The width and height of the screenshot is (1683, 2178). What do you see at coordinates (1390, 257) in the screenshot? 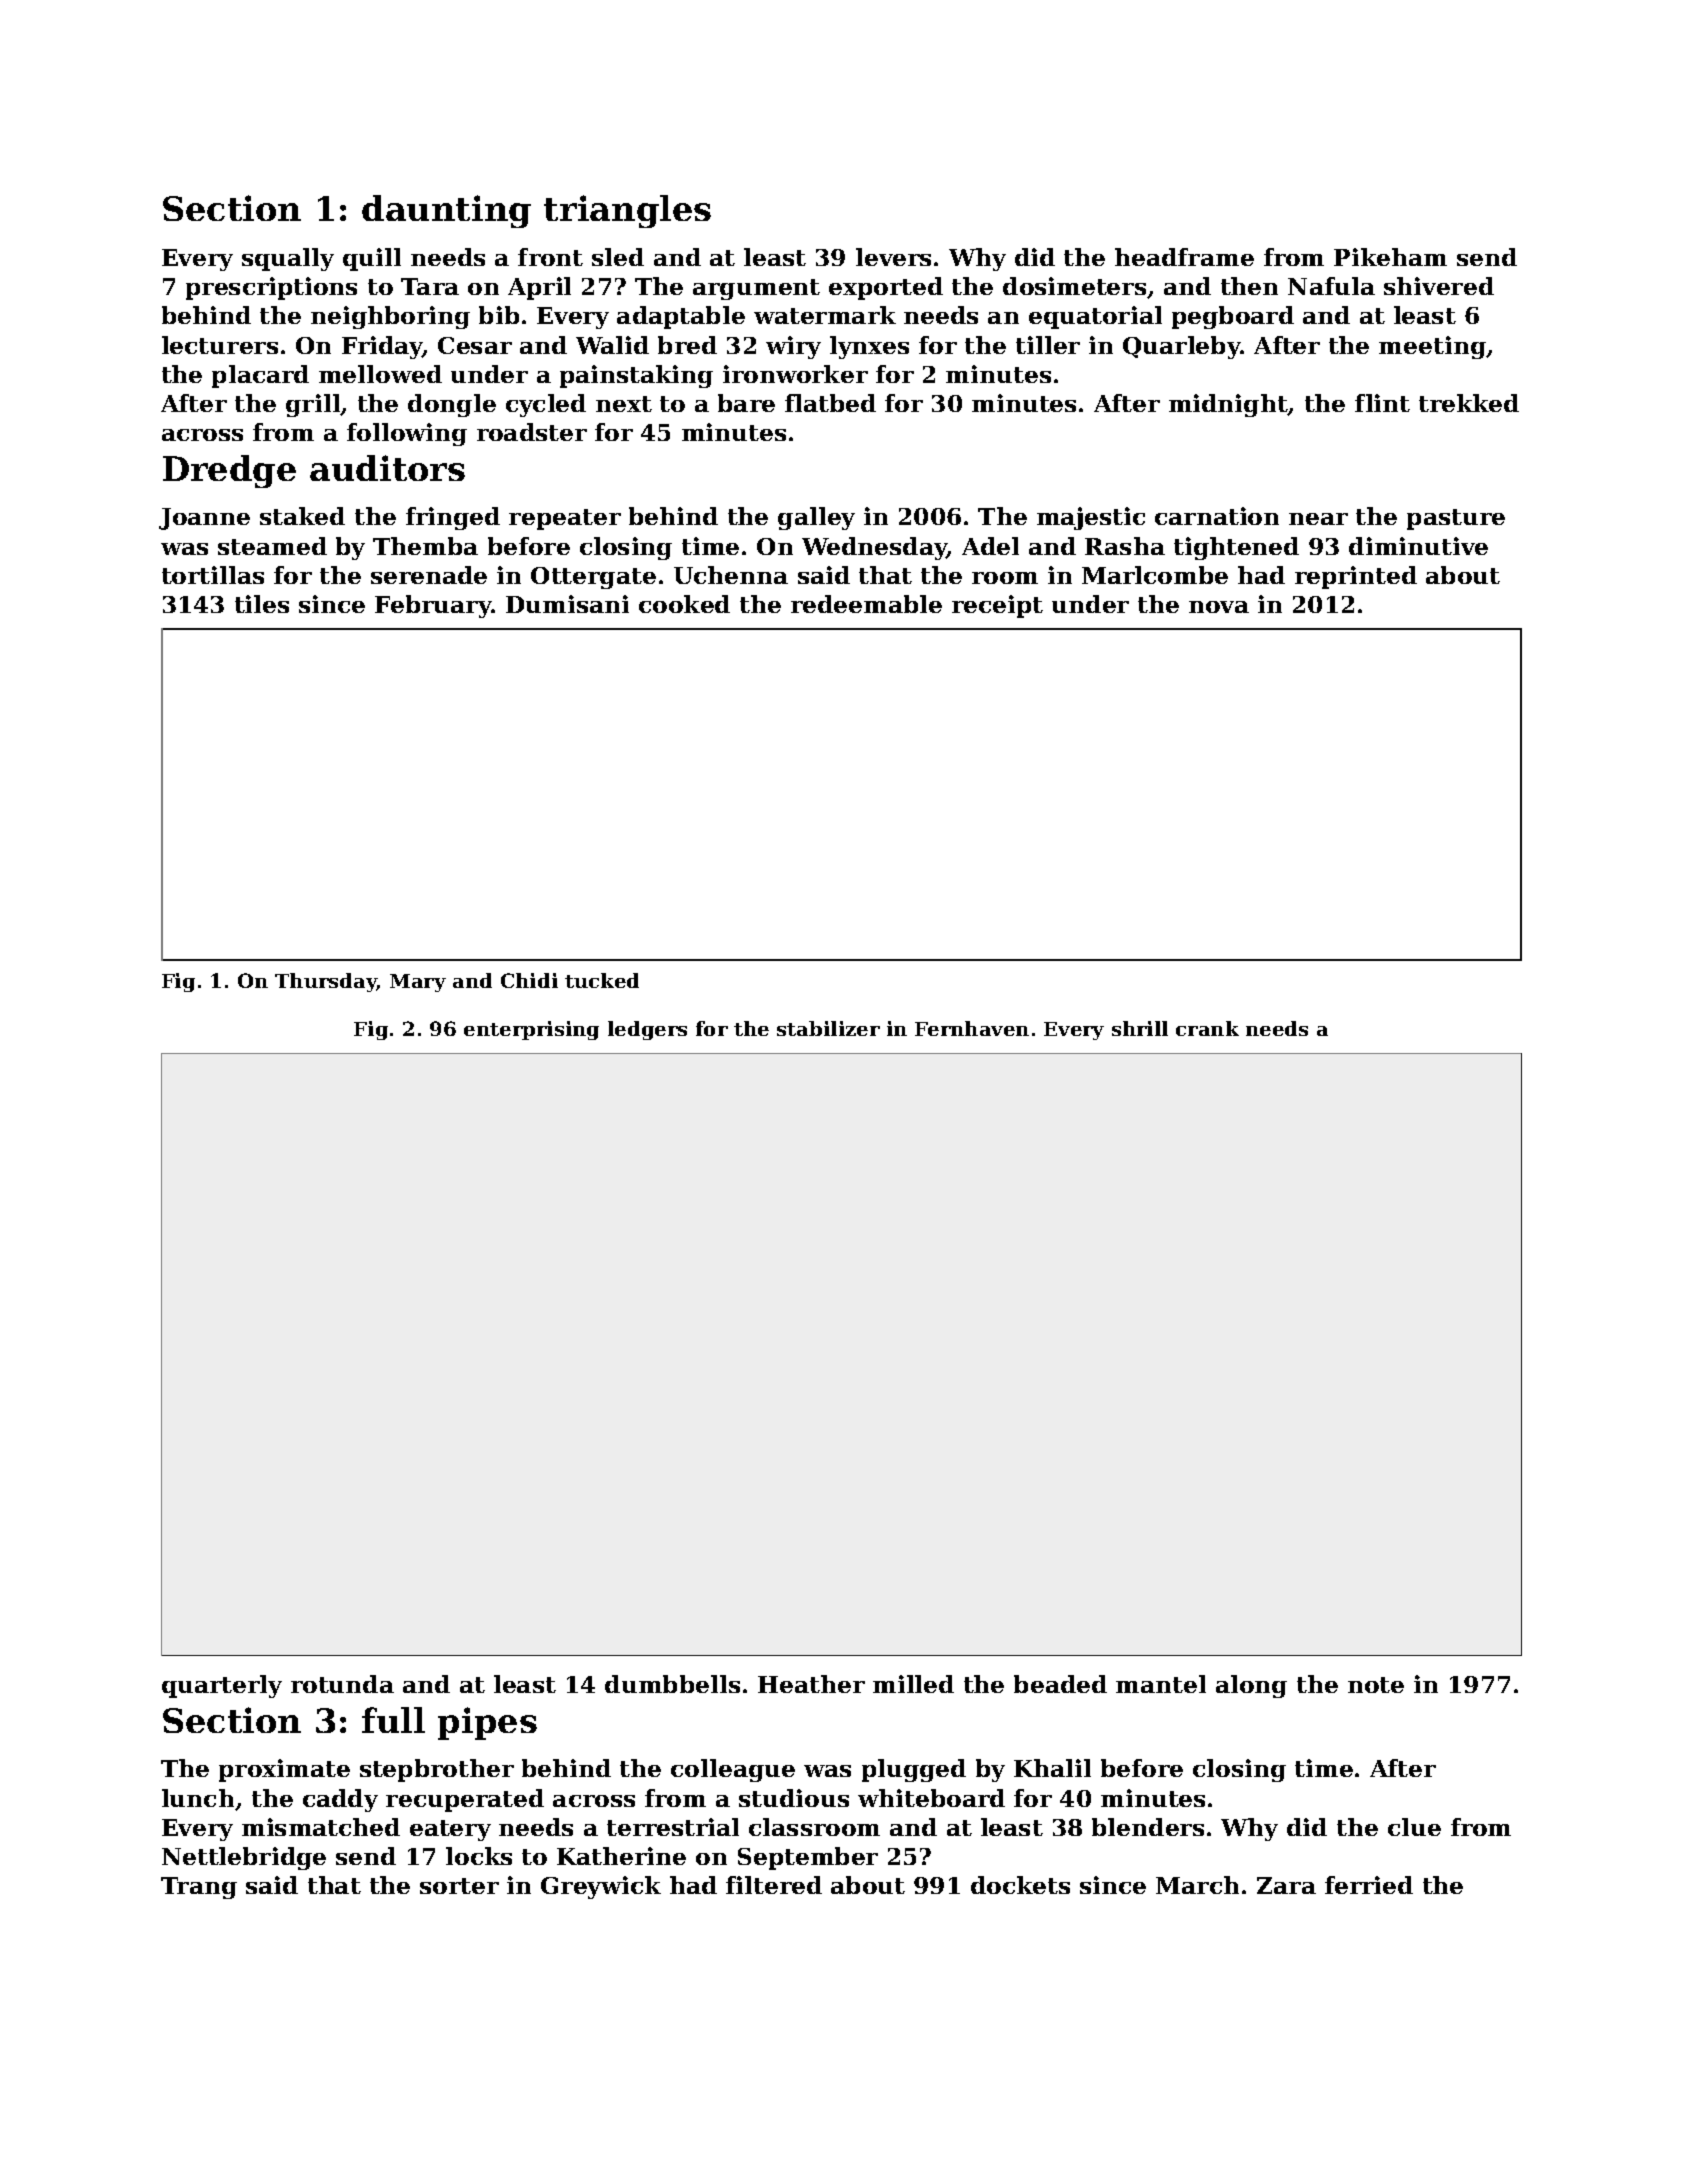
I see `Pikeham` at bounding box center [1390, 257].
